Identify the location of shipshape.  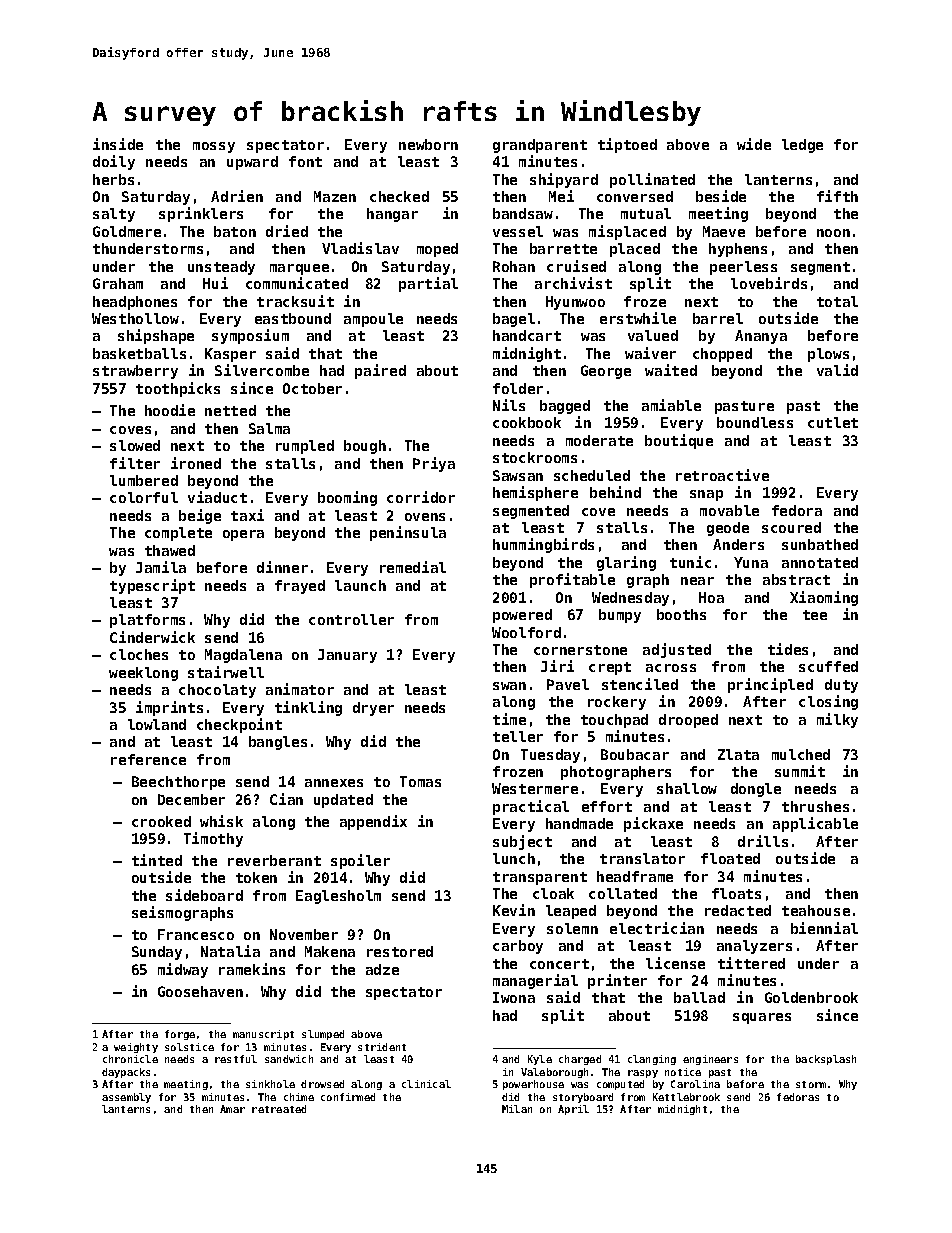
(156, 336).
